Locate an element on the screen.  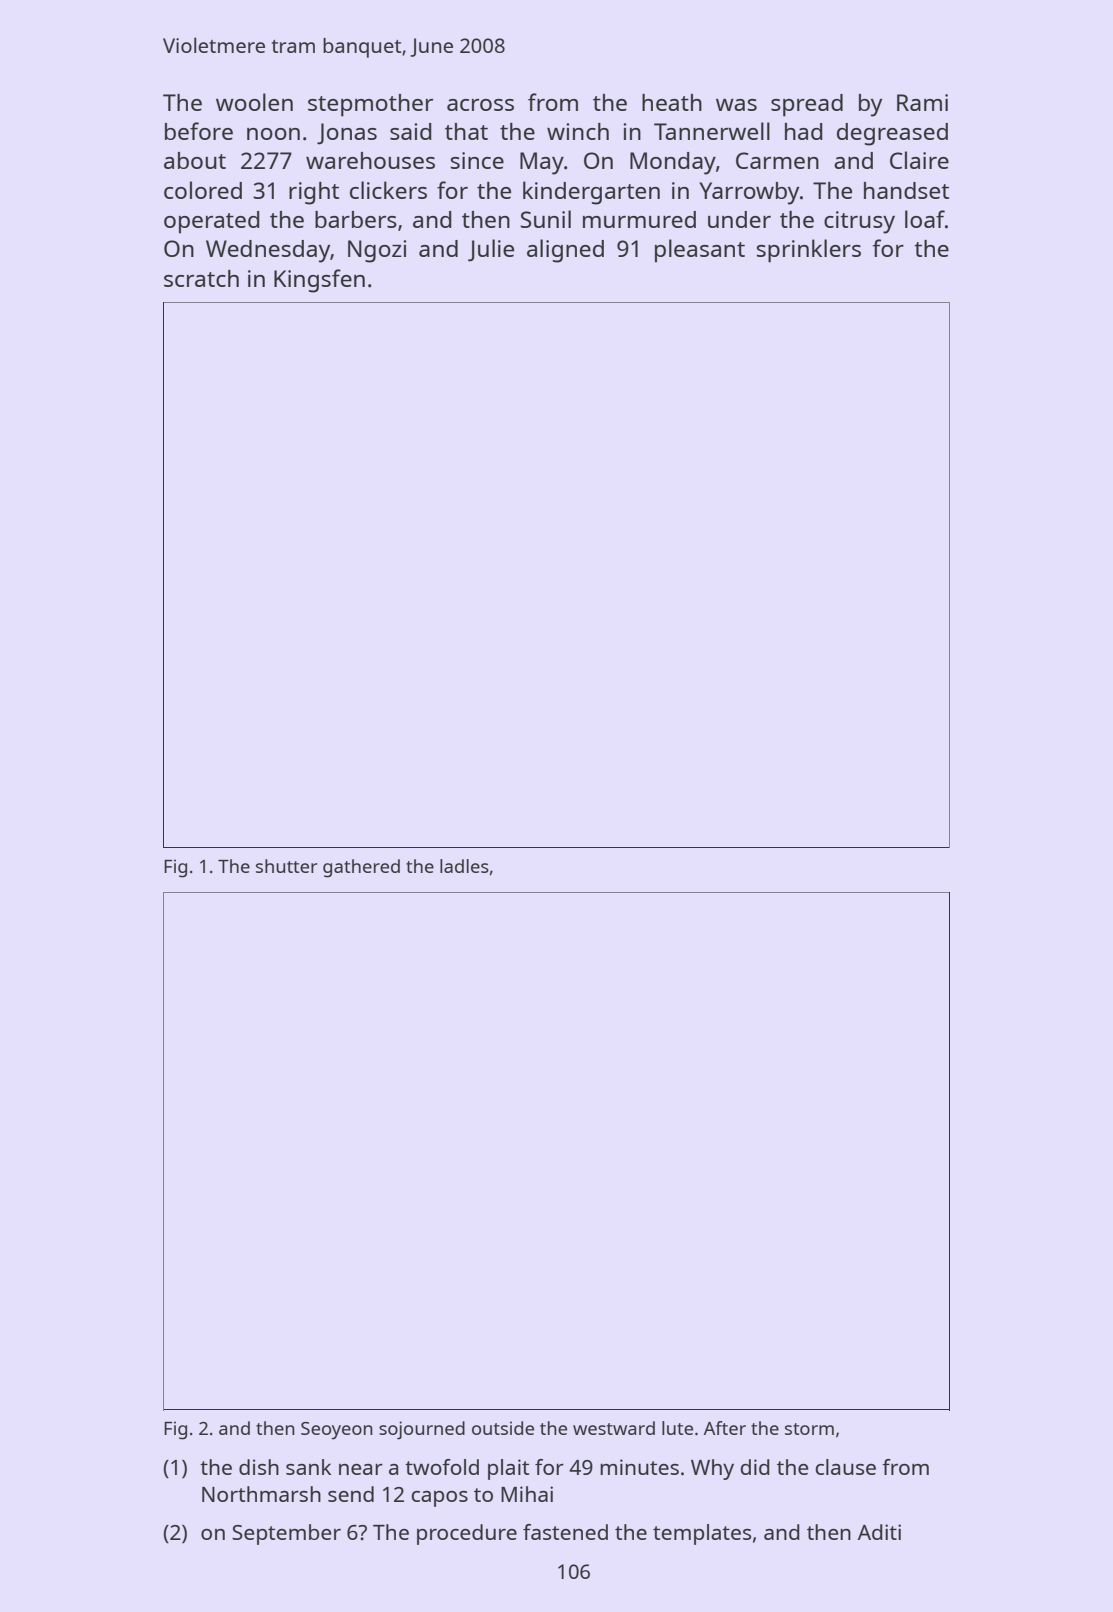
After is located at coordinates (725, 1428).
